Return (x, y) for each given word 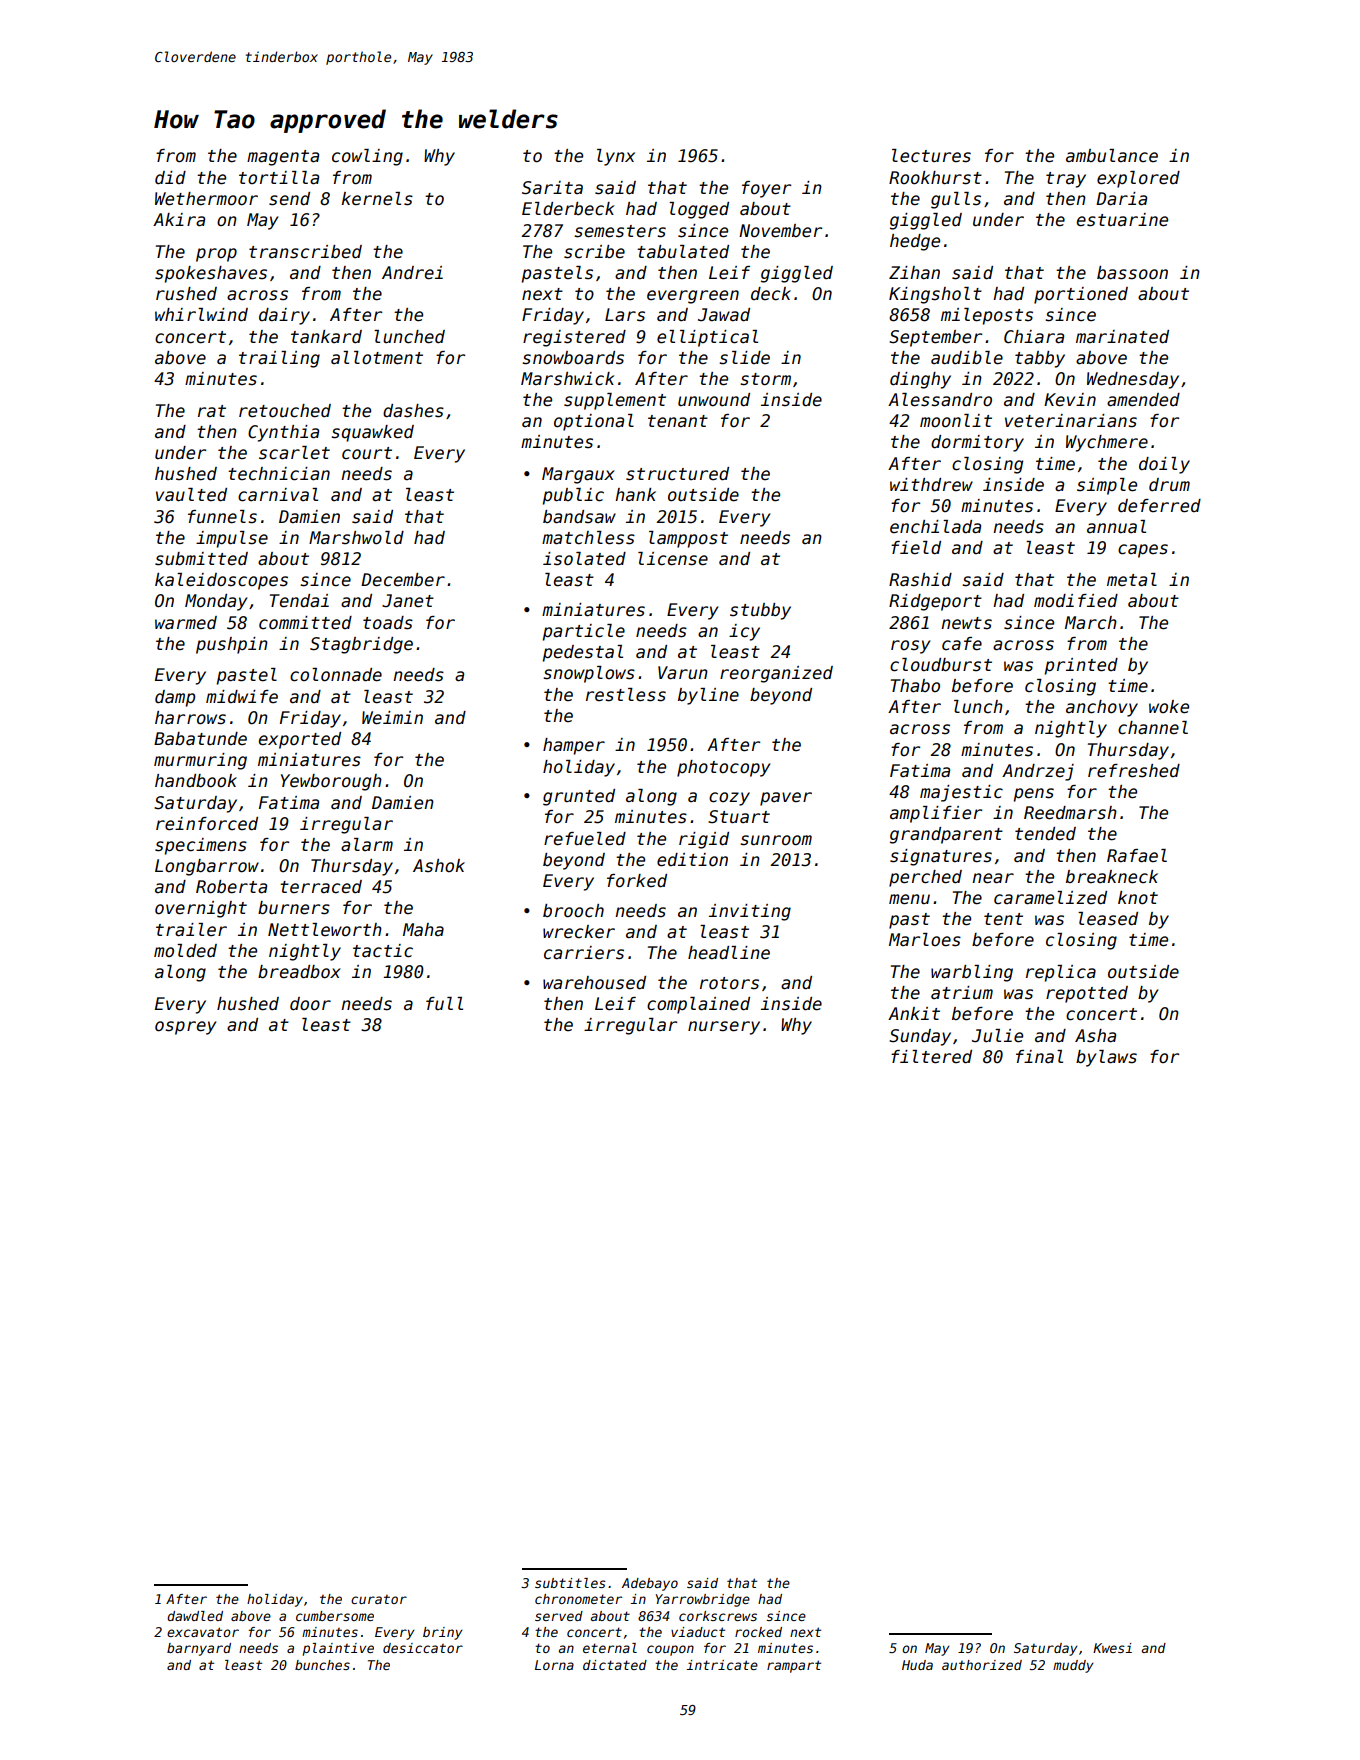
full (444, 1004)
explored (1138, 179)
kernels (377, 199)
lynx (616, 157)
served (559, 1616)
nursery (724, 1028)
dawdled (195, 1616)
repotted (1087, 994)
